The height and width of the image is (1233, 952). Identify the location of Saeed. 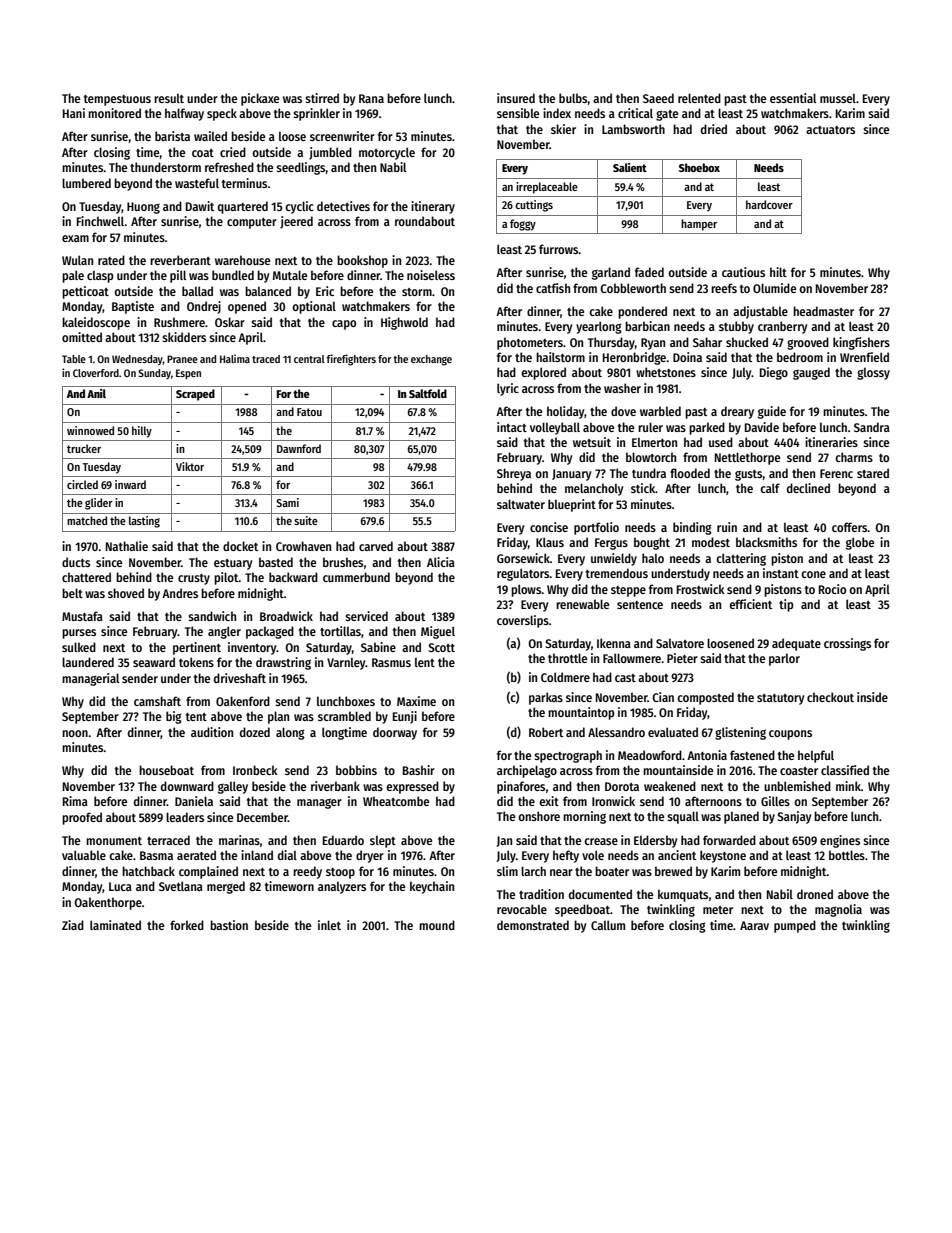
(658, 98).
